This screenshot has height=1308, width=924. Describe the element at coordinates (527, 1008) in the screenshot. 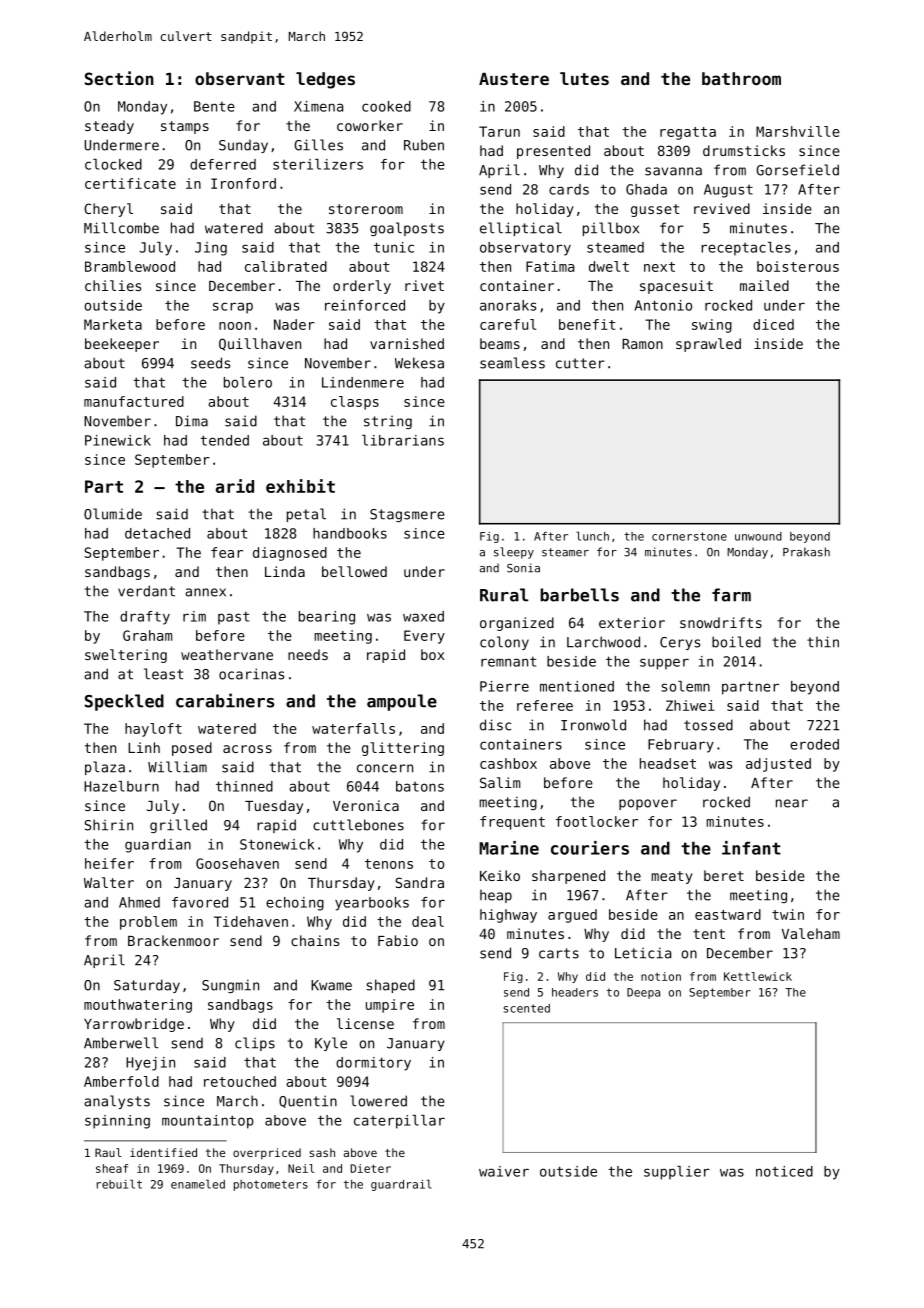

I see `scented` at that location.
